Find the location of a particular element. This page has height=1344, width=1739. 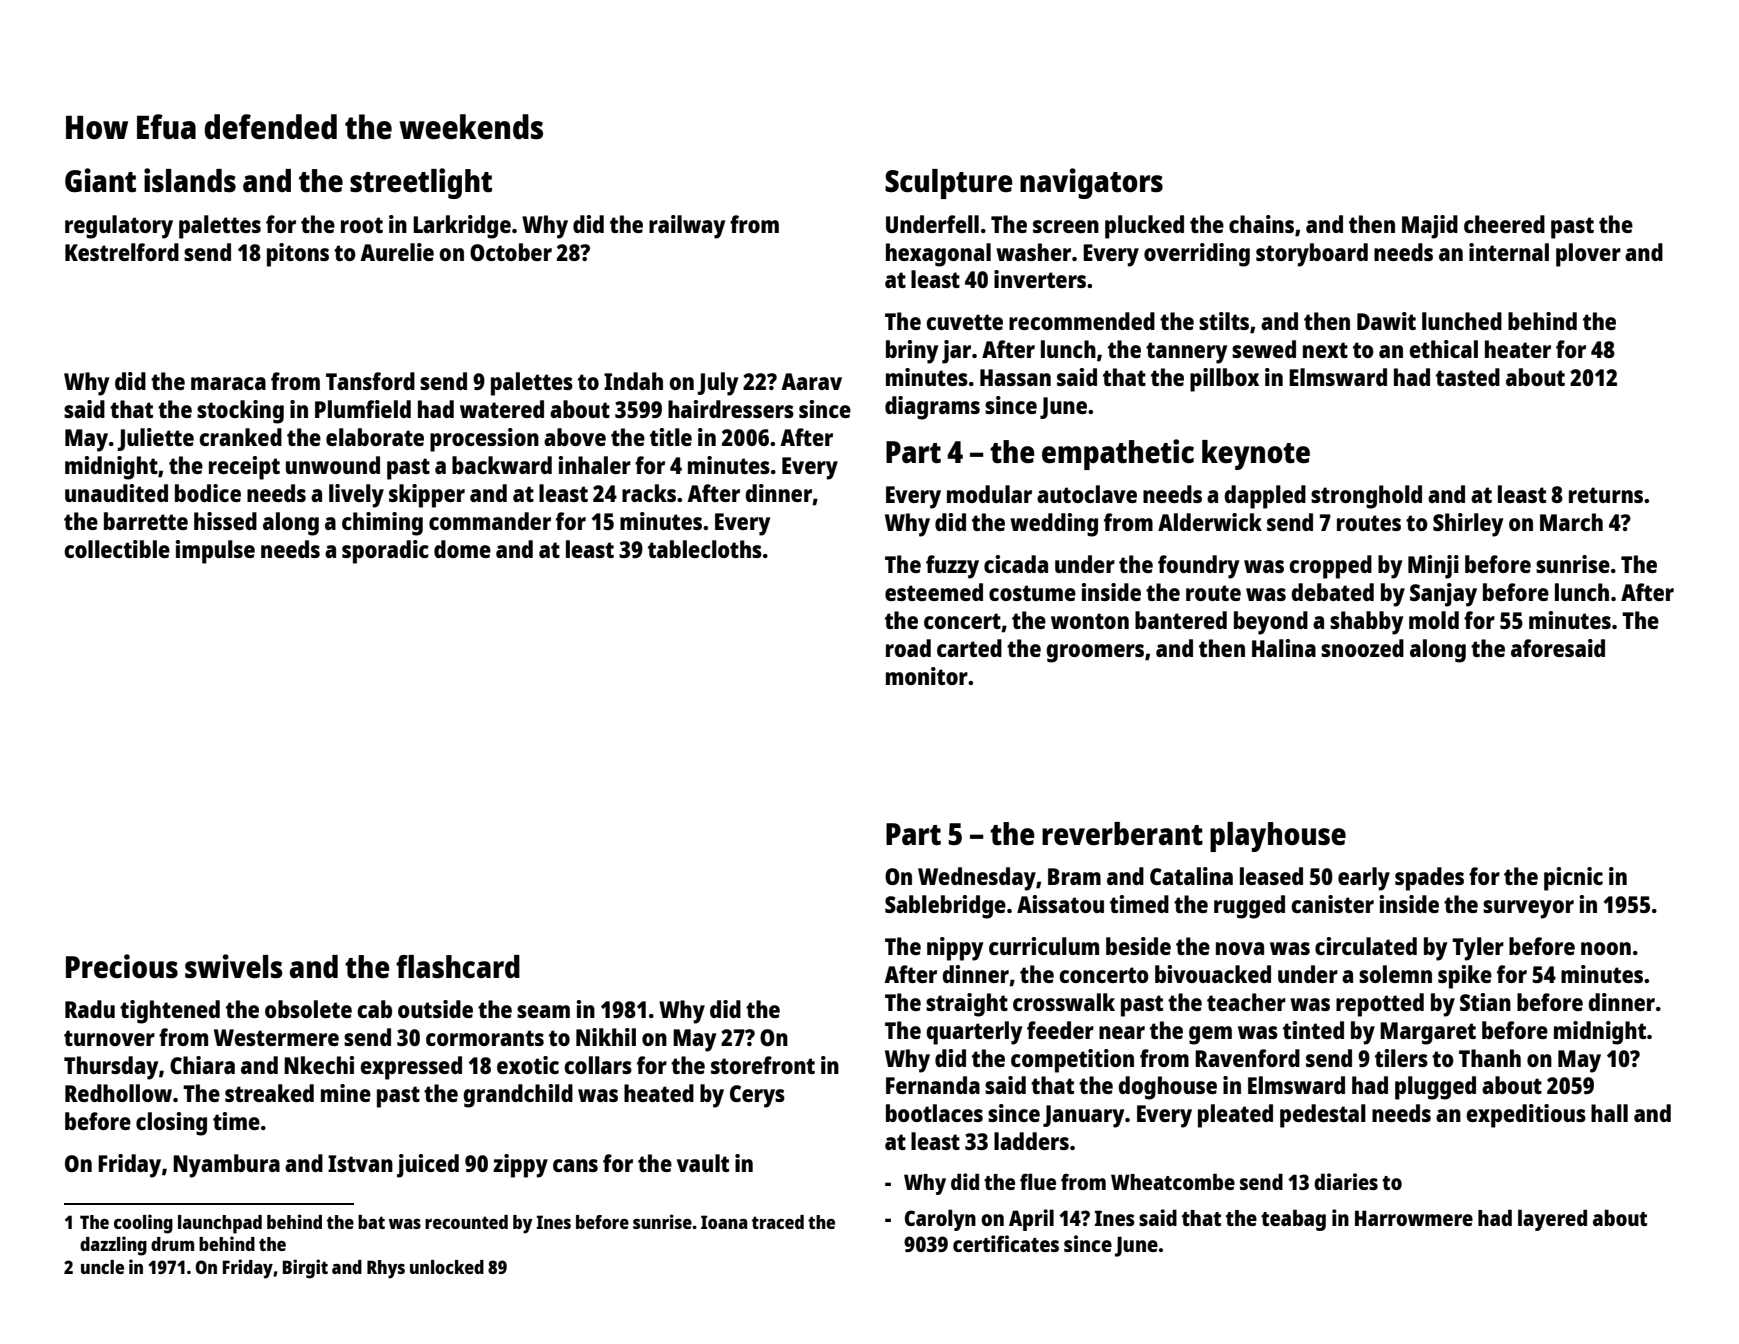

dome is located at coordinates (462, 549).
